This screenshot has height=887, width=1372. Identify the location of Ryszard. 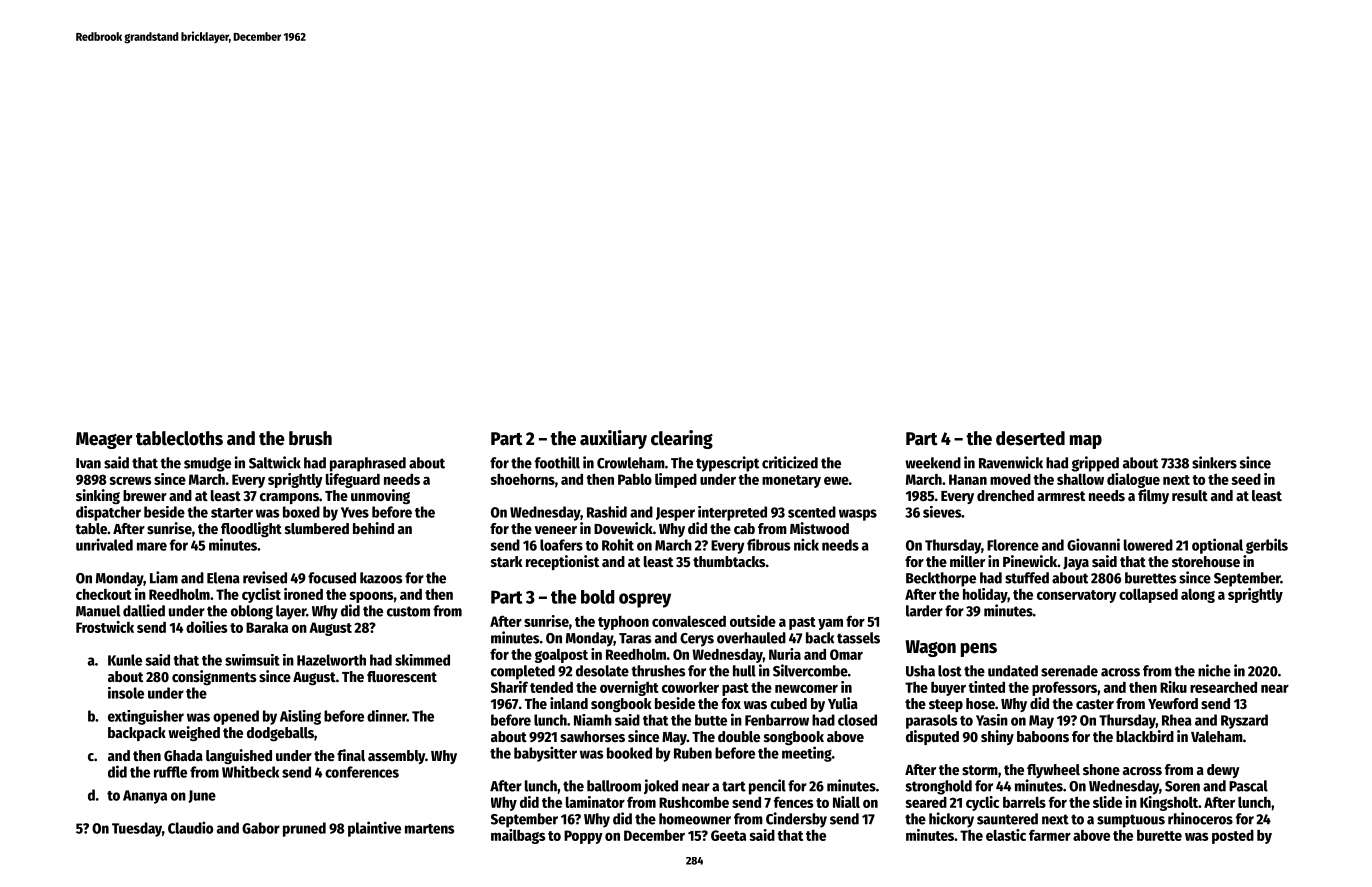
(1244, 721).
